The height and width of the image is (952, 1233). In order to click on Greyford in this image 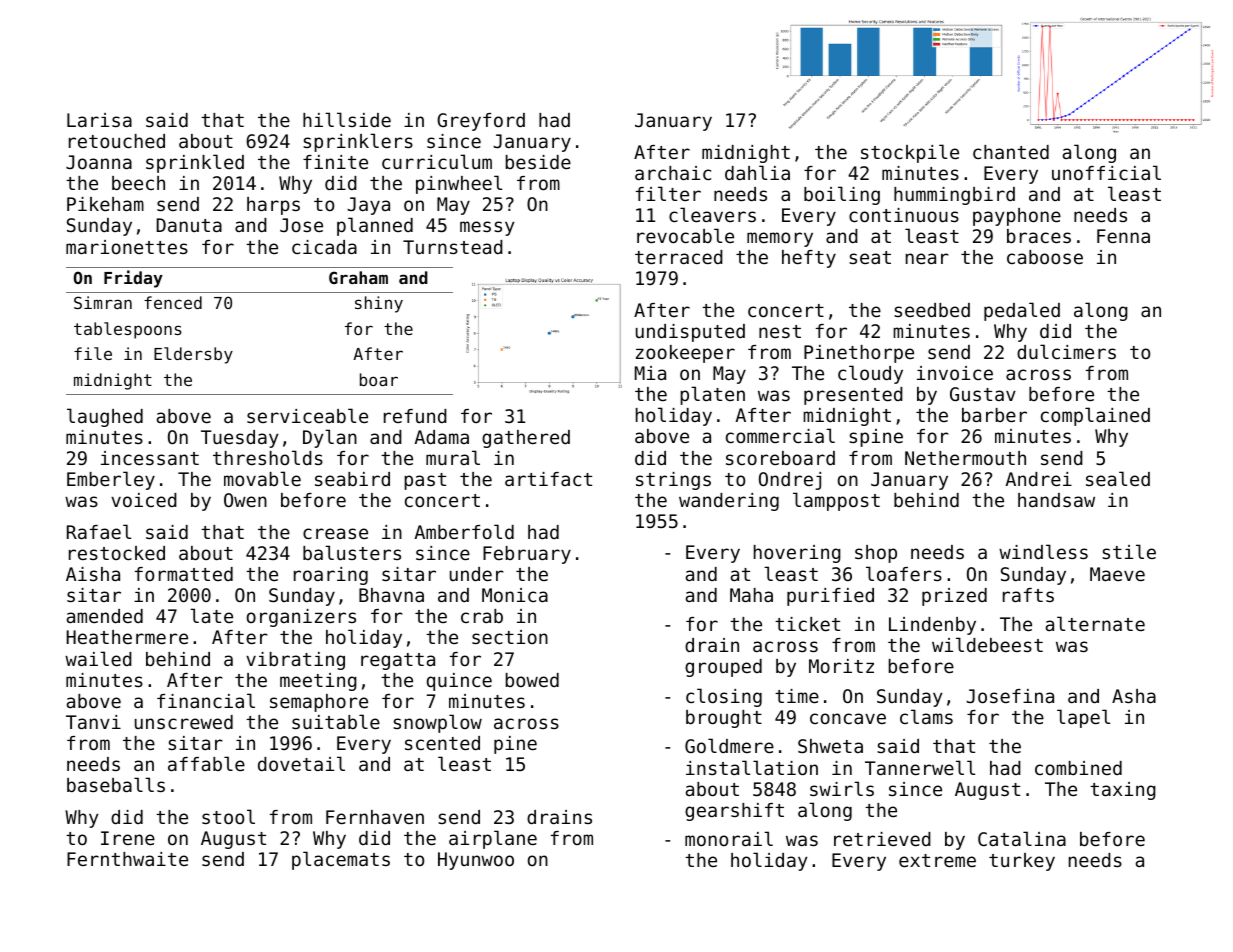, I will do `click(481, 122)`.
